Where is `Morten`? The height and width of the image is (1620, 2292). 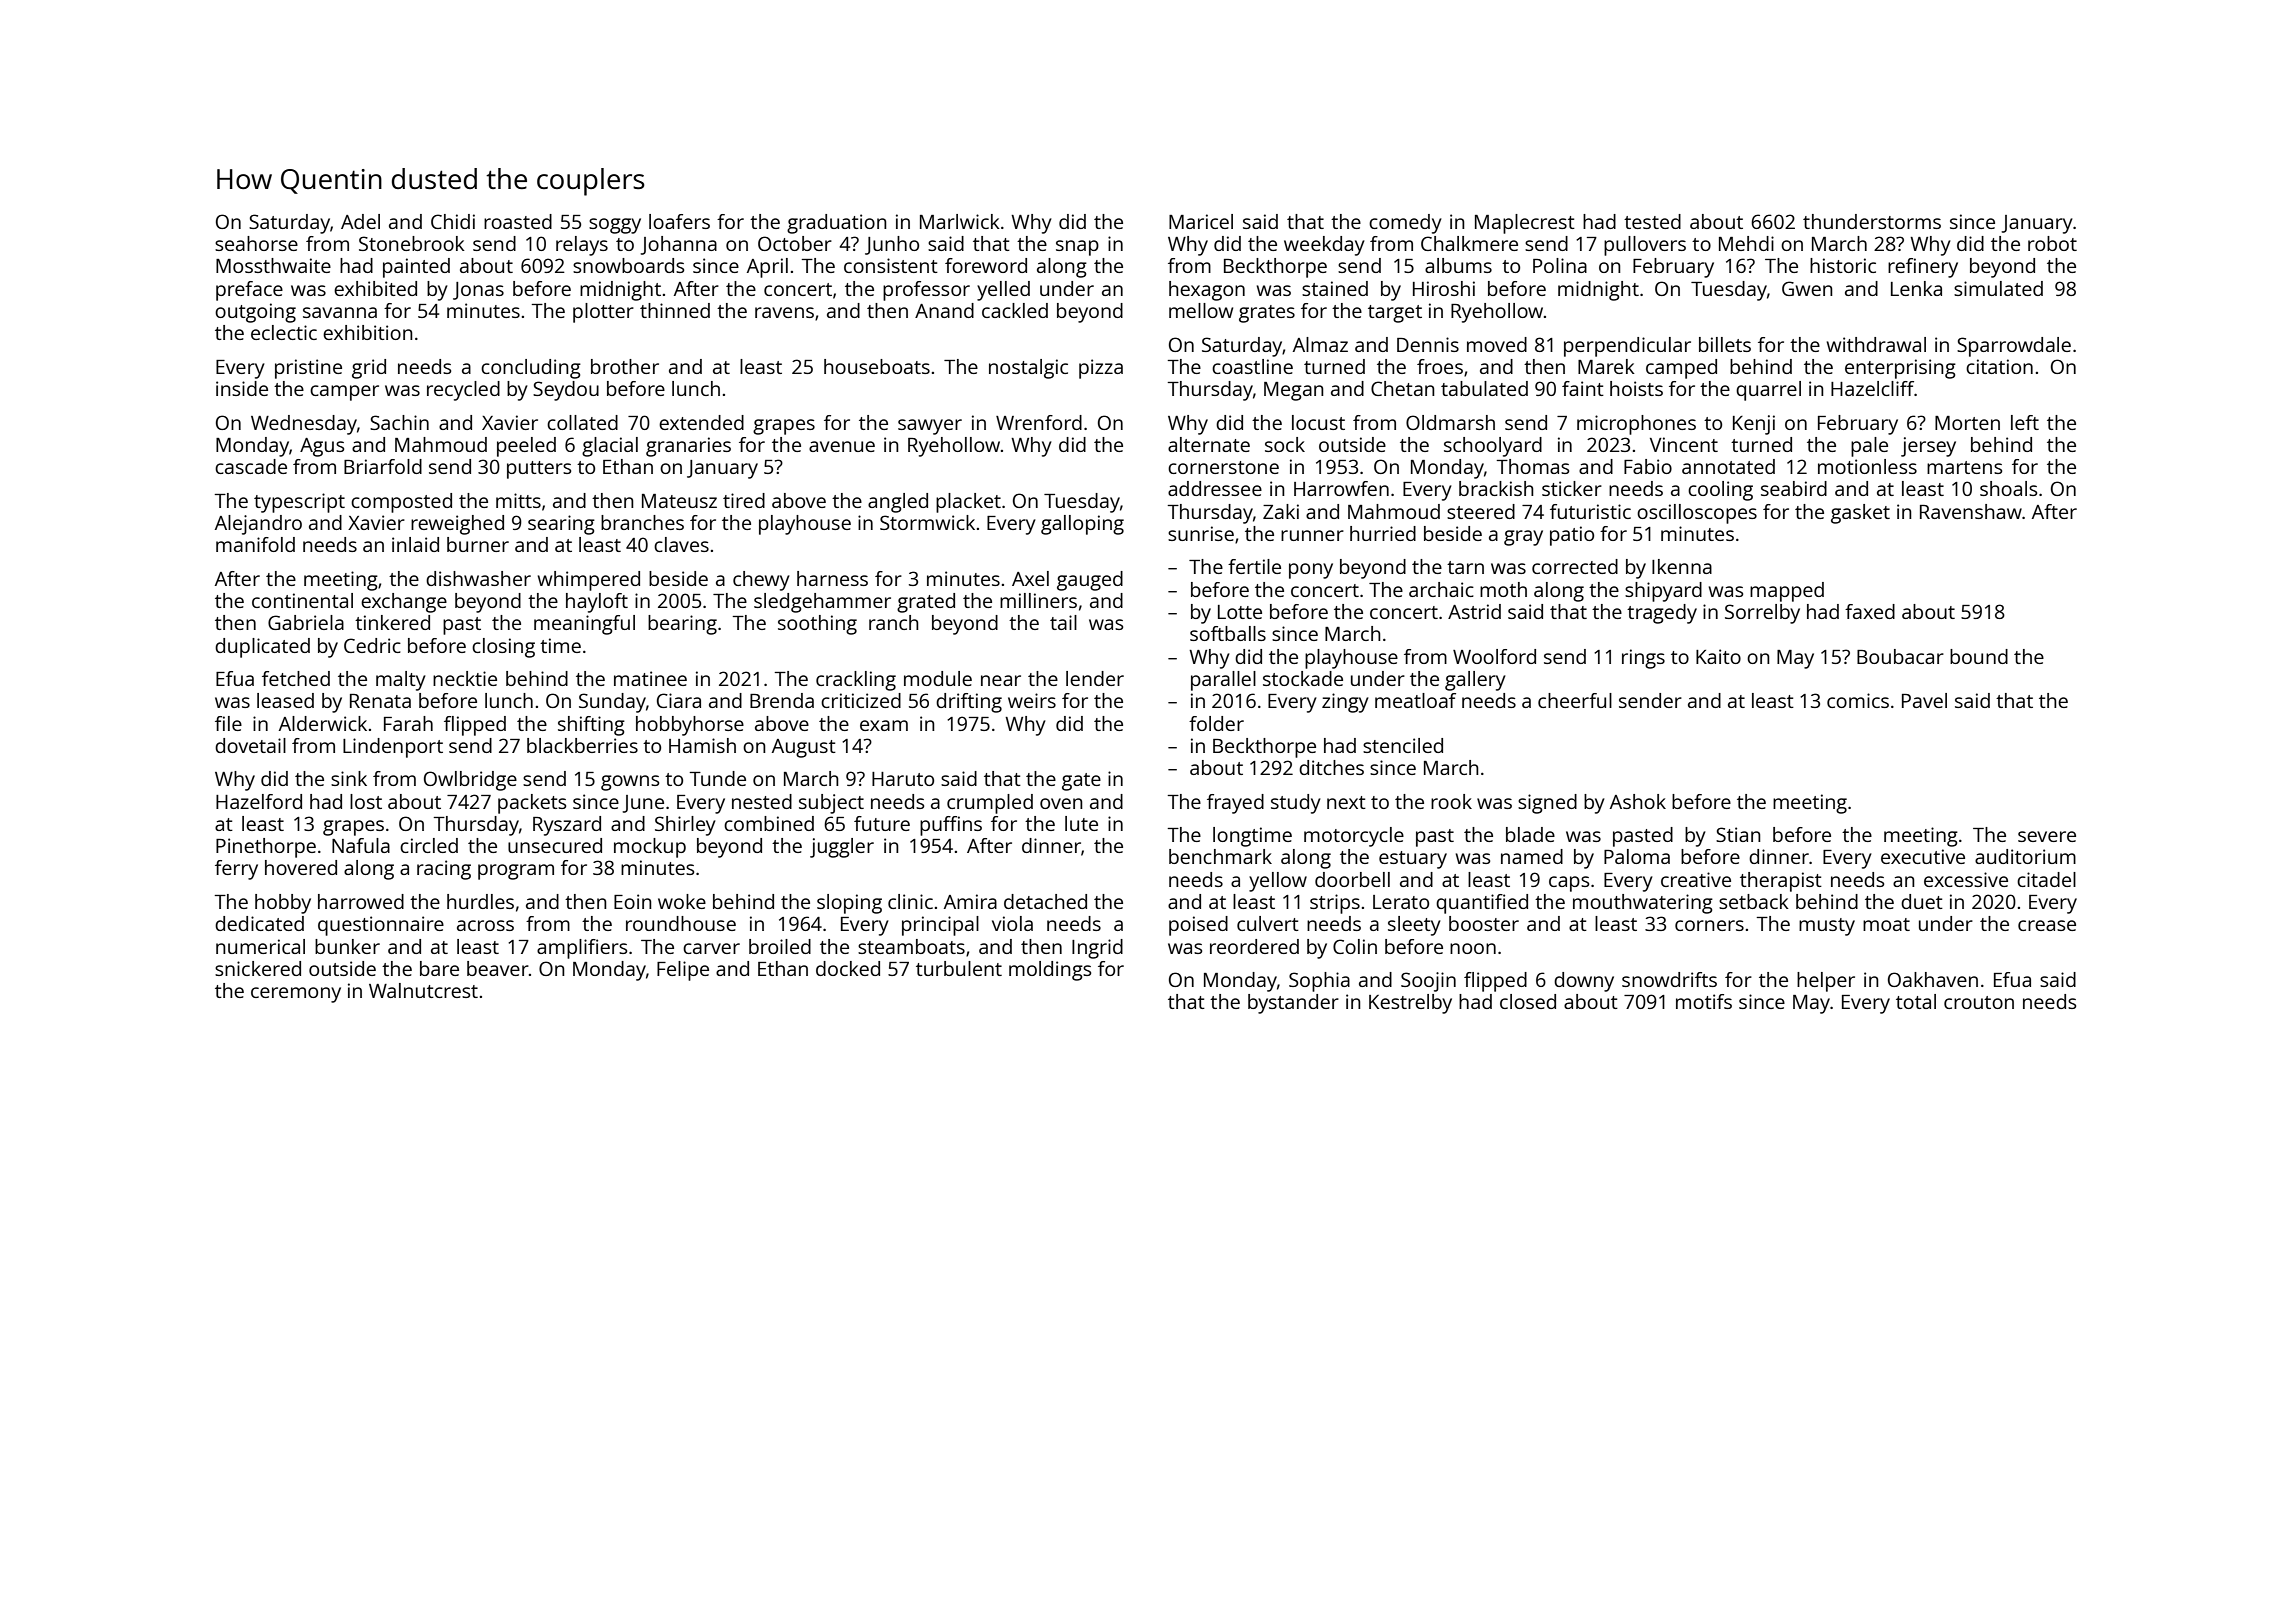
Morten is located at coordinates (1967, 423).
